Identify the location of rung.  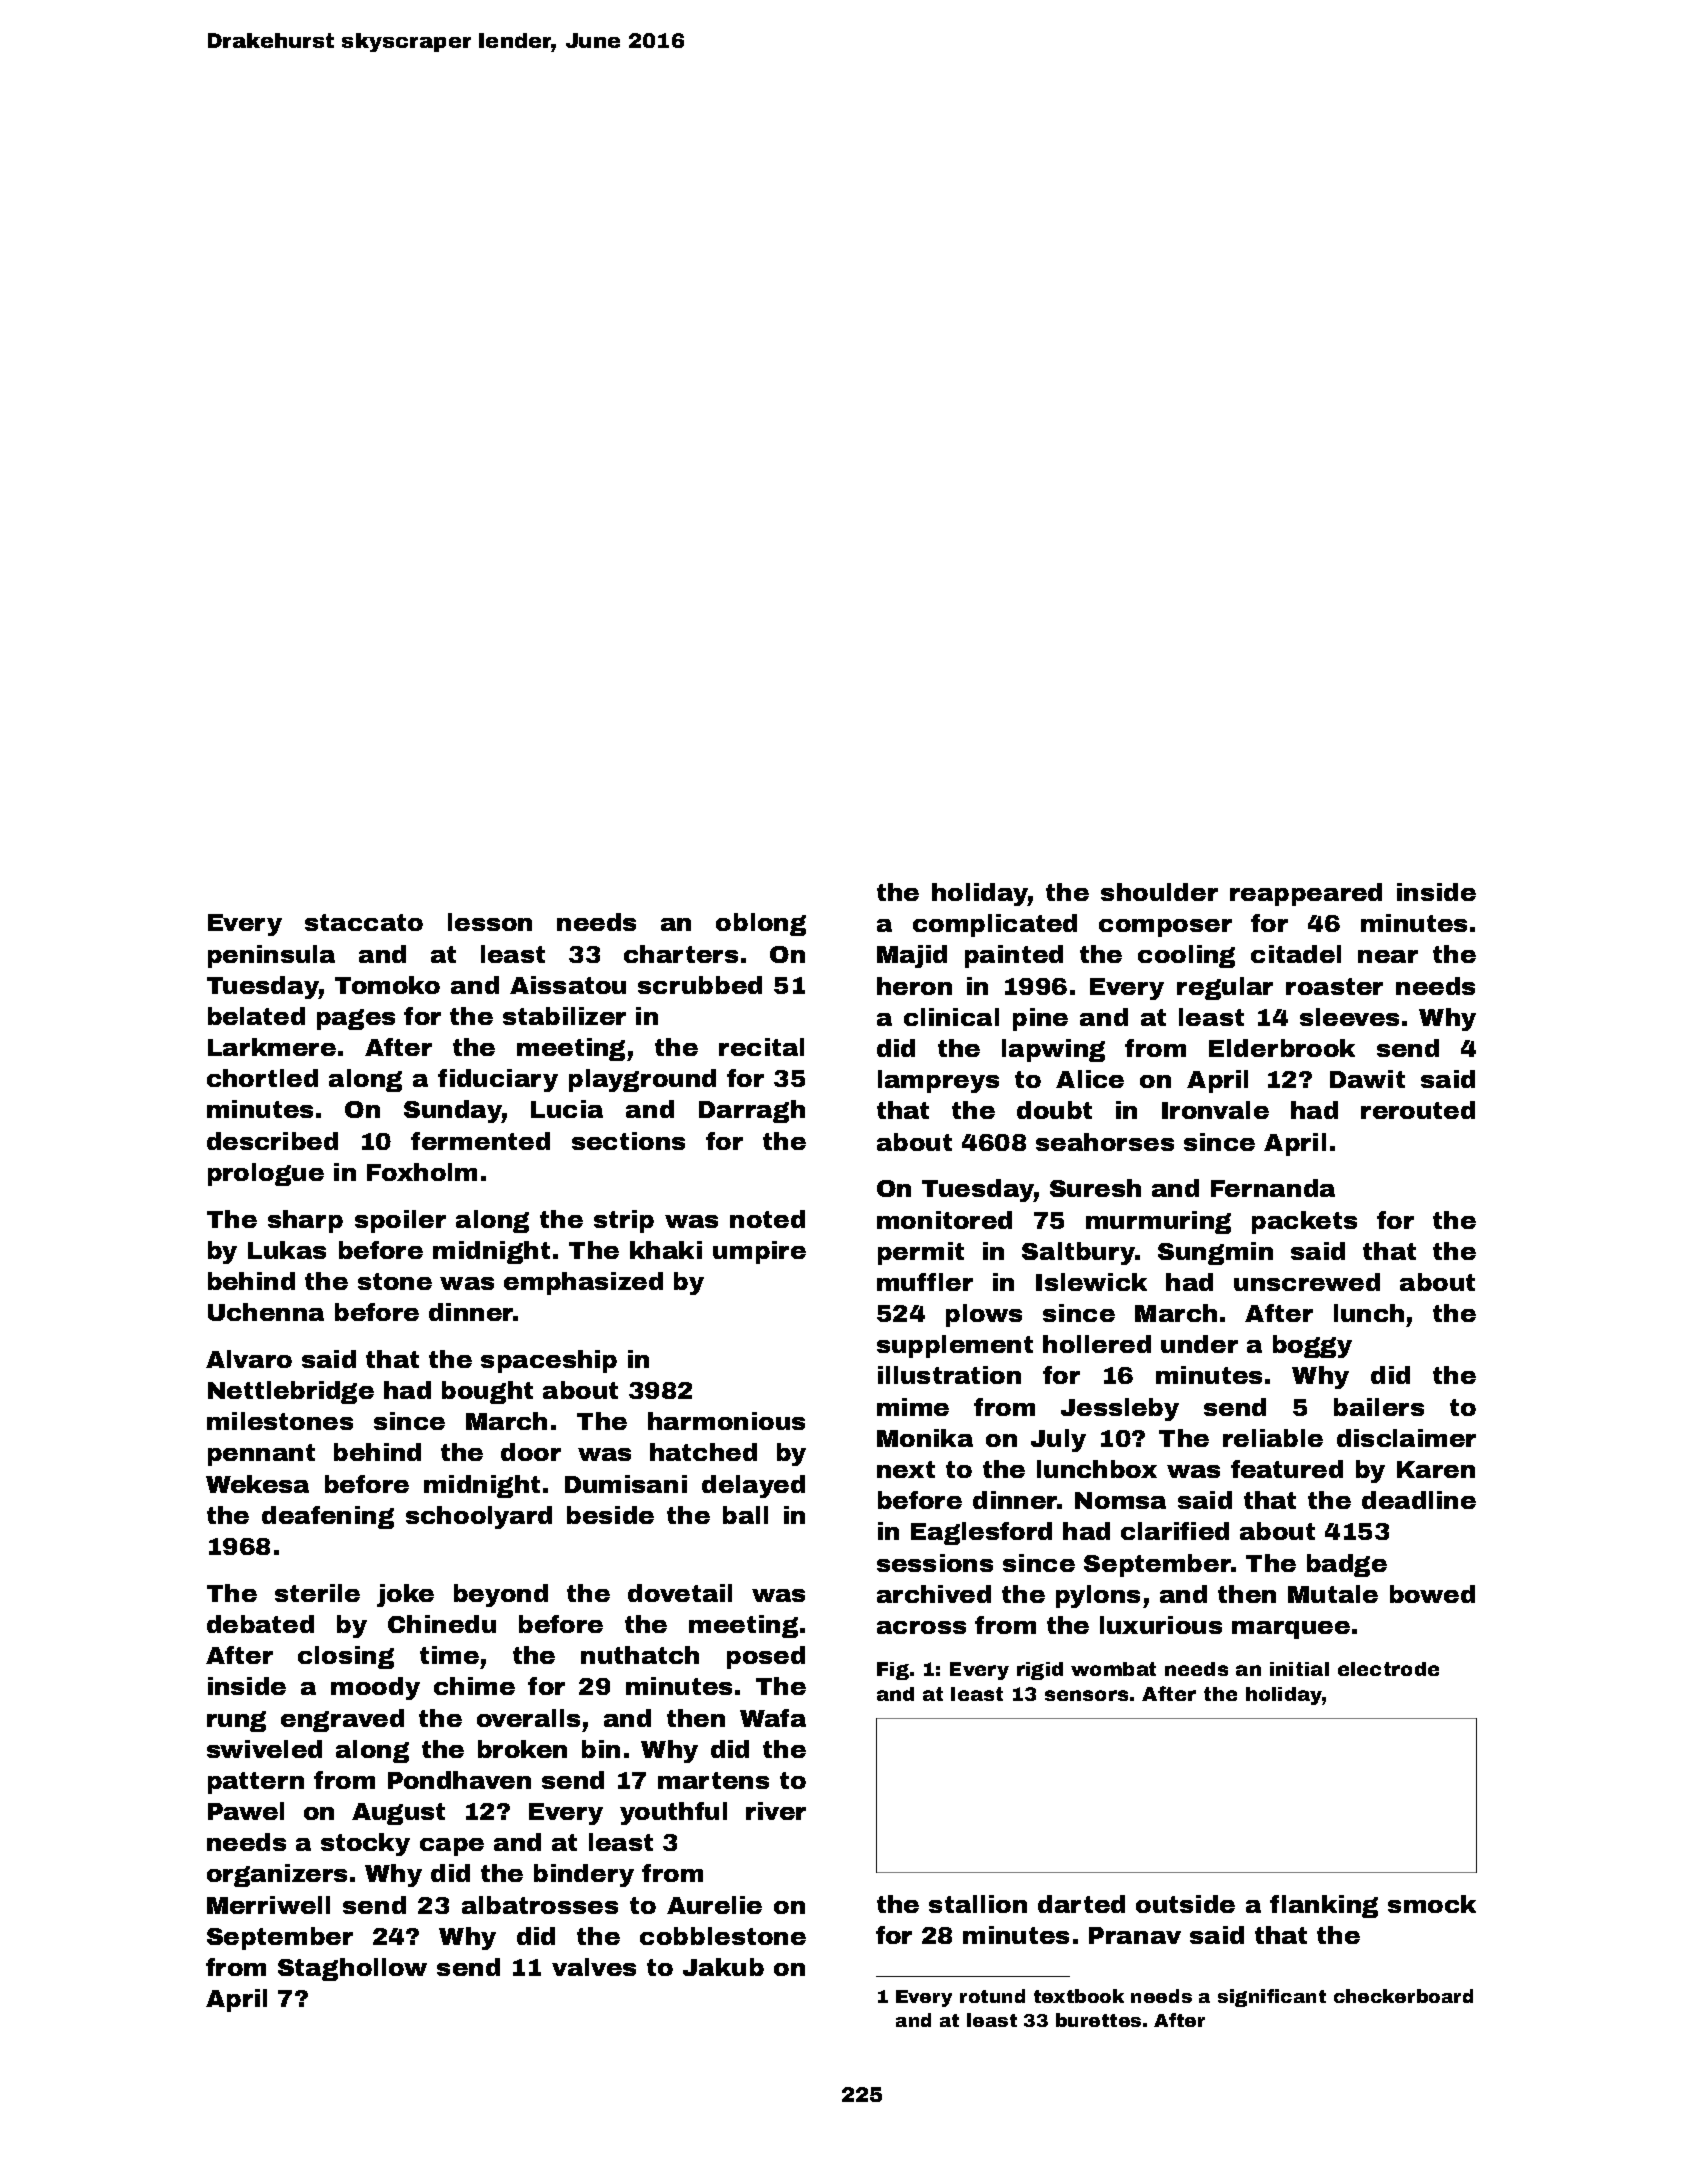
(236, 1721).
